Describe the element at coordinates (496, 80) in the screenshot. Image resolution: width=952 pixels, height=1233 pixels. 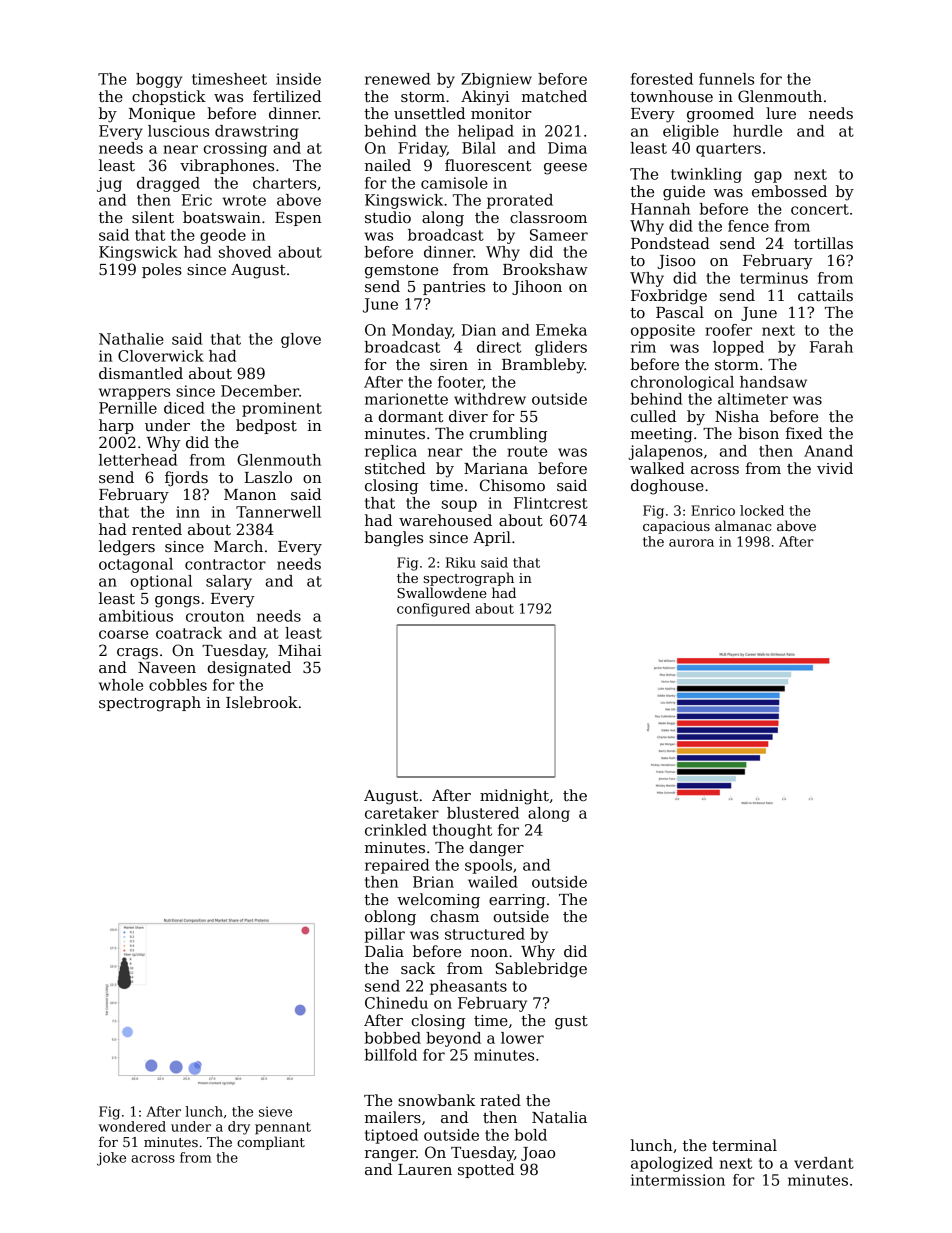
I see `Zbigniew` at that location.
